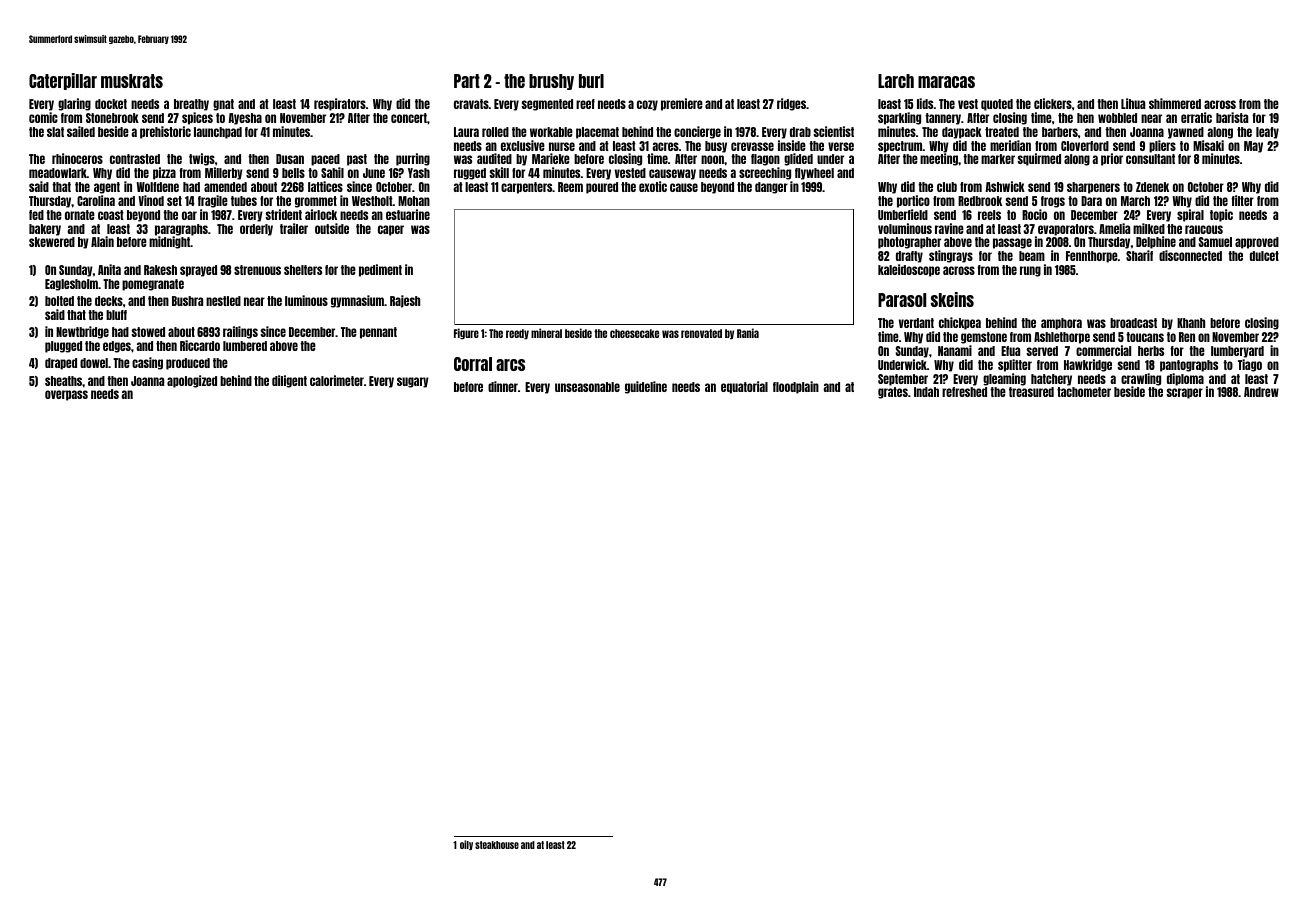 This document has height=924, width=1308. What do you see at coordinates (59, 301) in the document?
I see `bolted` at bounding box center [59, 301].
